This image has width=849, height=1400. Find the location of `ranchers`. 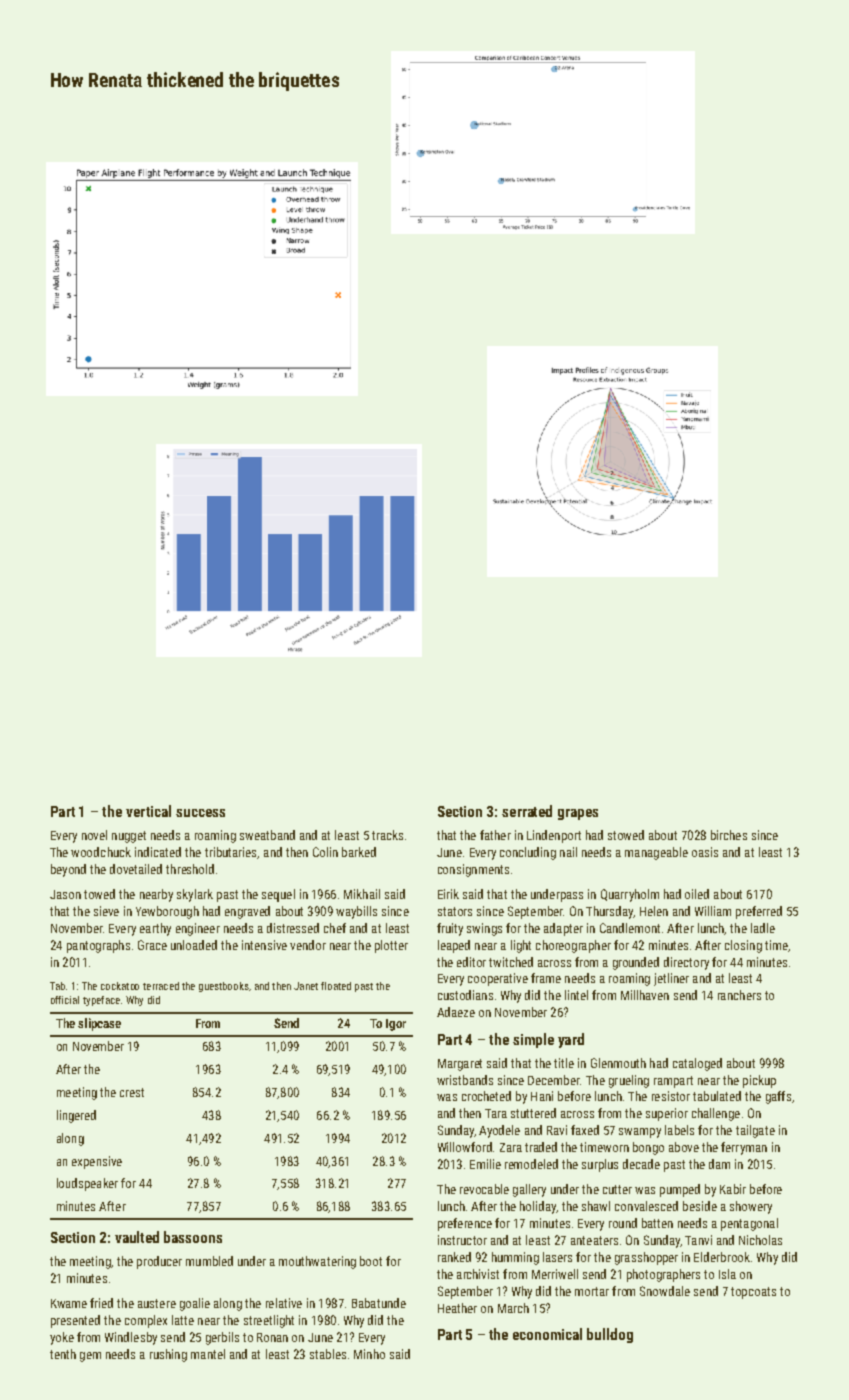

ranchers is located at coordinates (739, 995).
